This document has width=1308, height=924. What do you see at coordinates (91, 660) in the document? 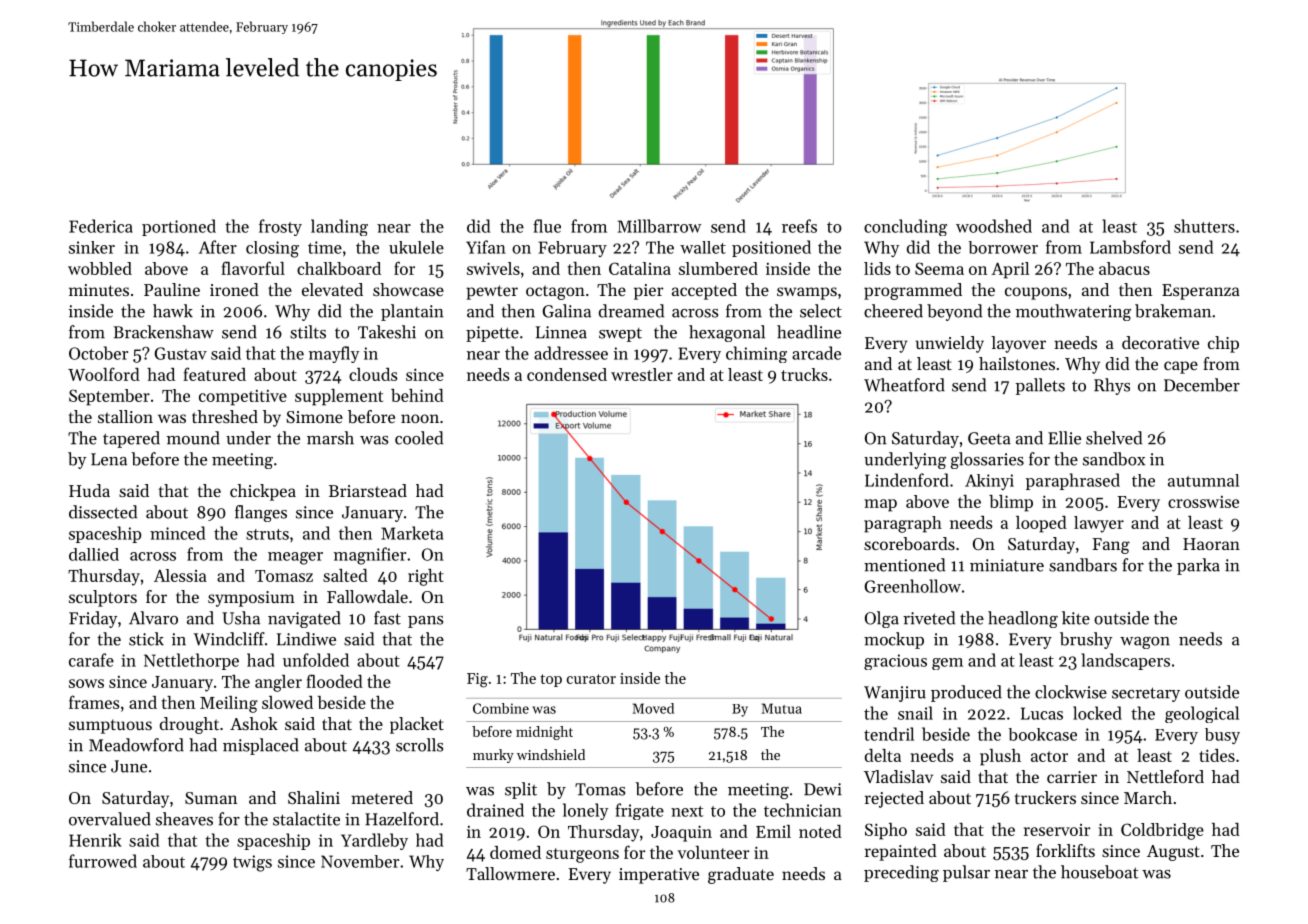
I see `carafe` at bounding box center [91, 660].
